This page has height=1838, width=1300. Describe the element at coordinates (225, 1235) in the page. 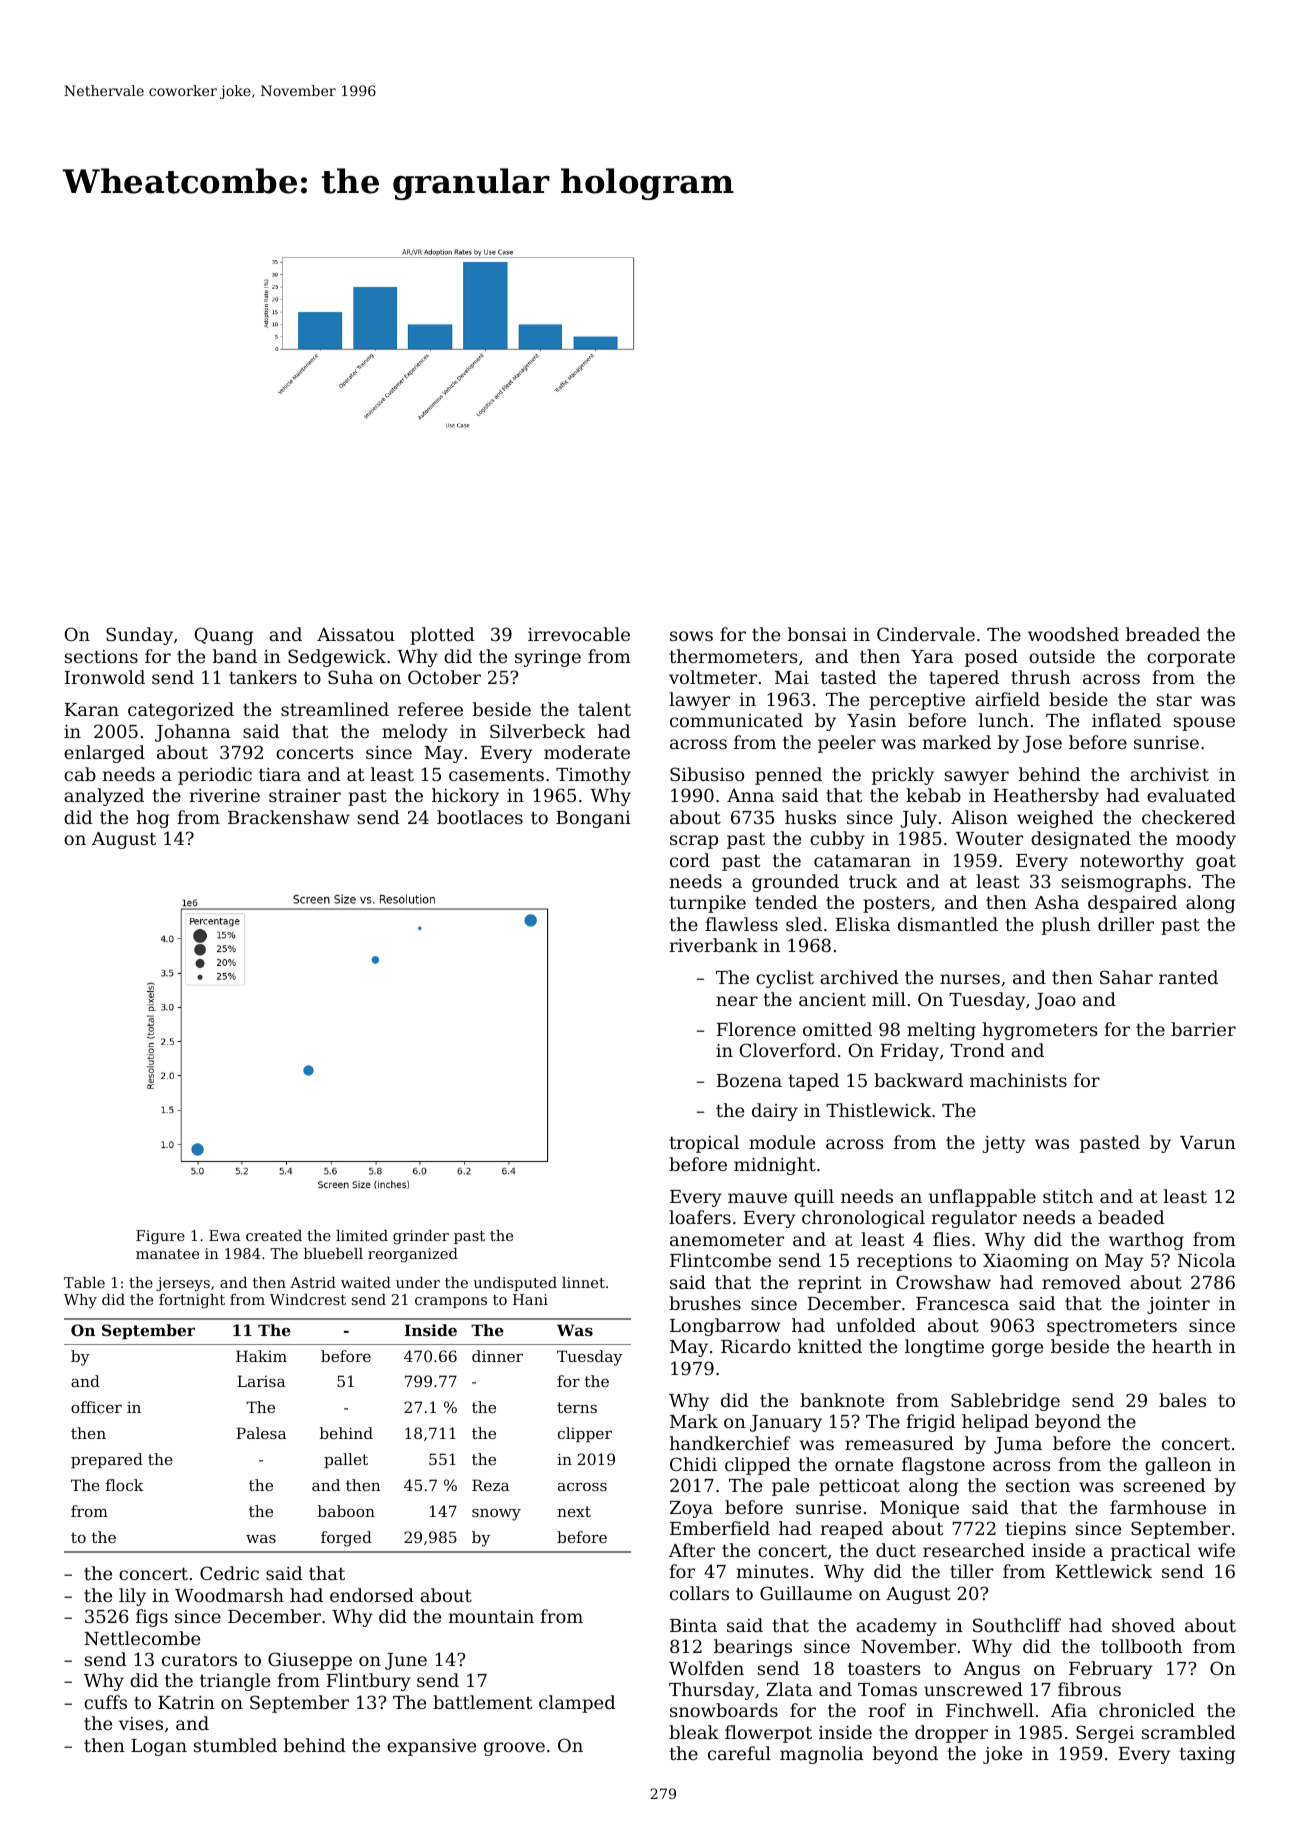

I see `Ewa` at that location.
